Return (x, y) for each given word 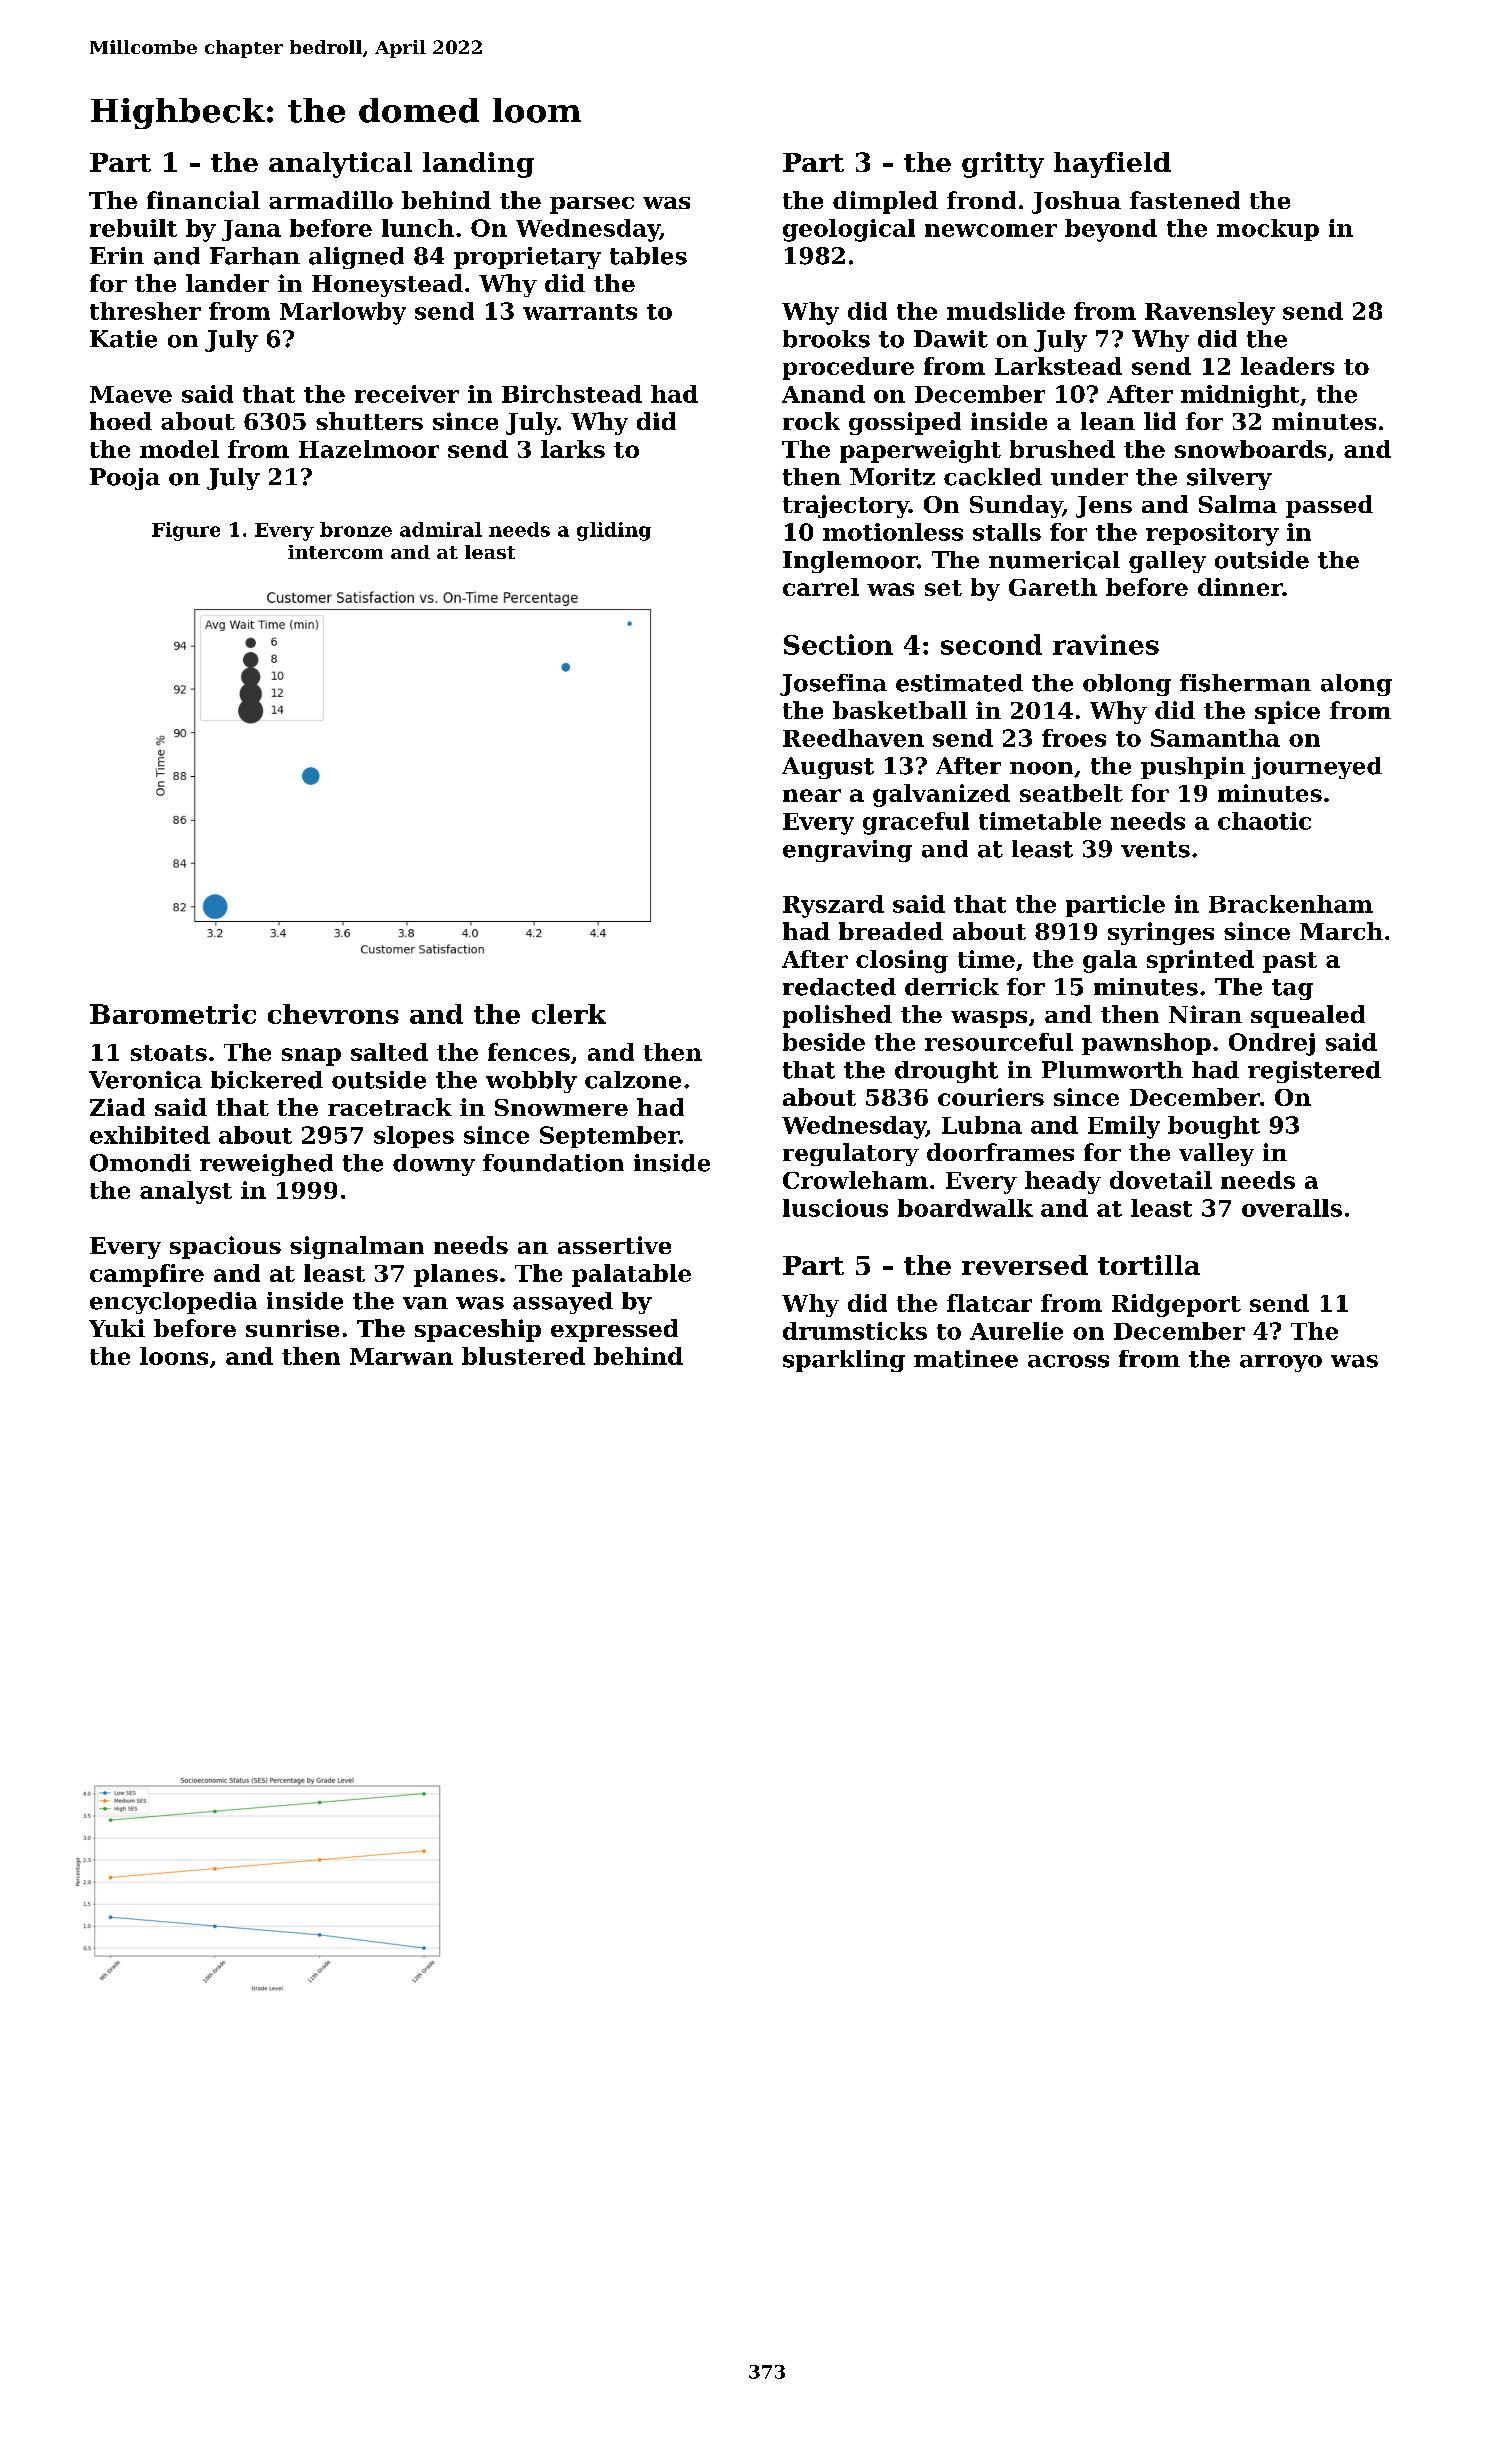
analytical (340, 165)
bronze (356, 529)
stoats (169, 1053)
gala (1110, 961)
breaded (891, 931)
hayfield (1112, 165)
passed (1329, 506)
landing (478, 165)
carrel (821, 587)
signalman (357, 1247)
